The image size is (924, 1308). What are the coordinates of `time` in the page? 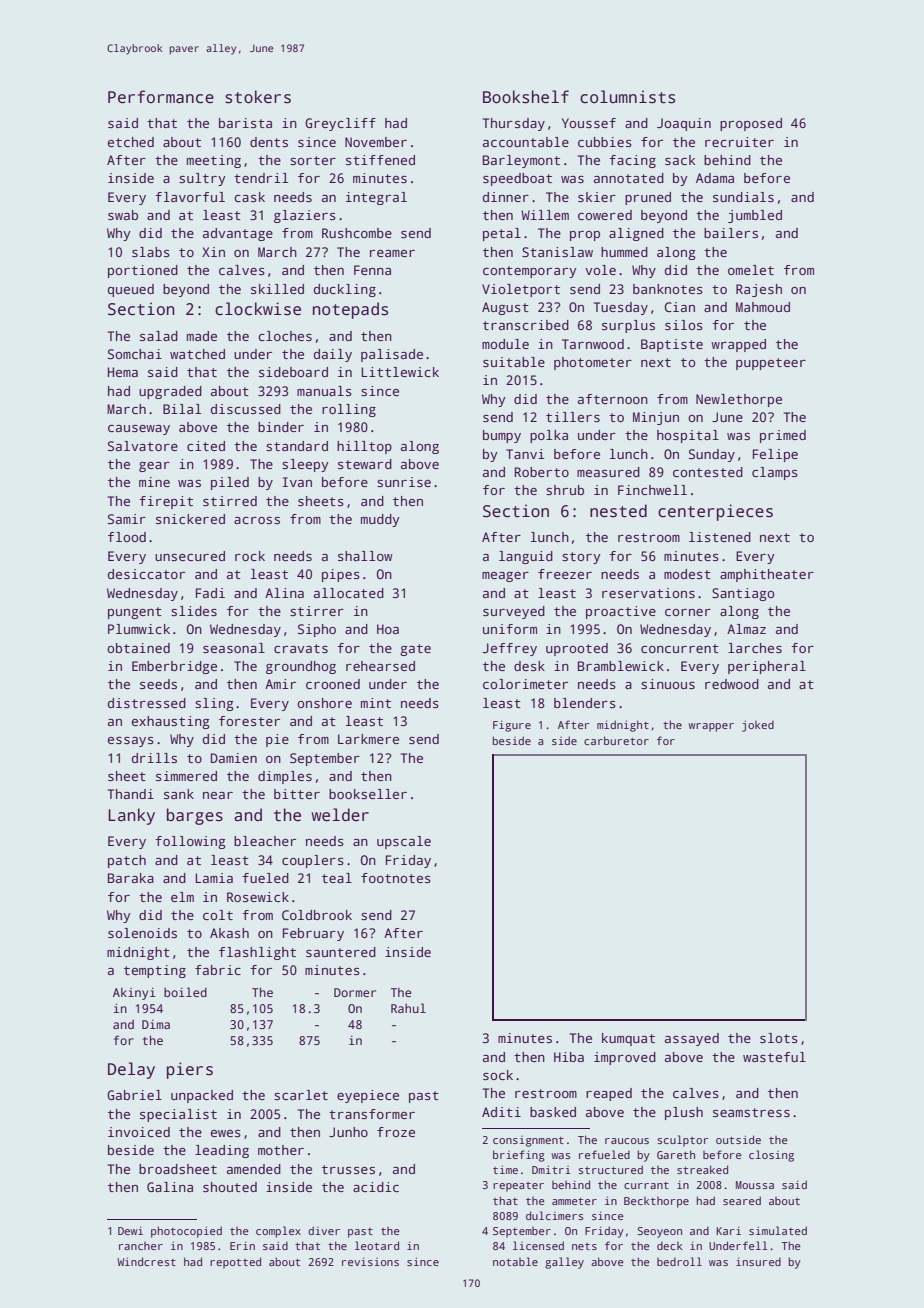 It's located at (505, 1169).
